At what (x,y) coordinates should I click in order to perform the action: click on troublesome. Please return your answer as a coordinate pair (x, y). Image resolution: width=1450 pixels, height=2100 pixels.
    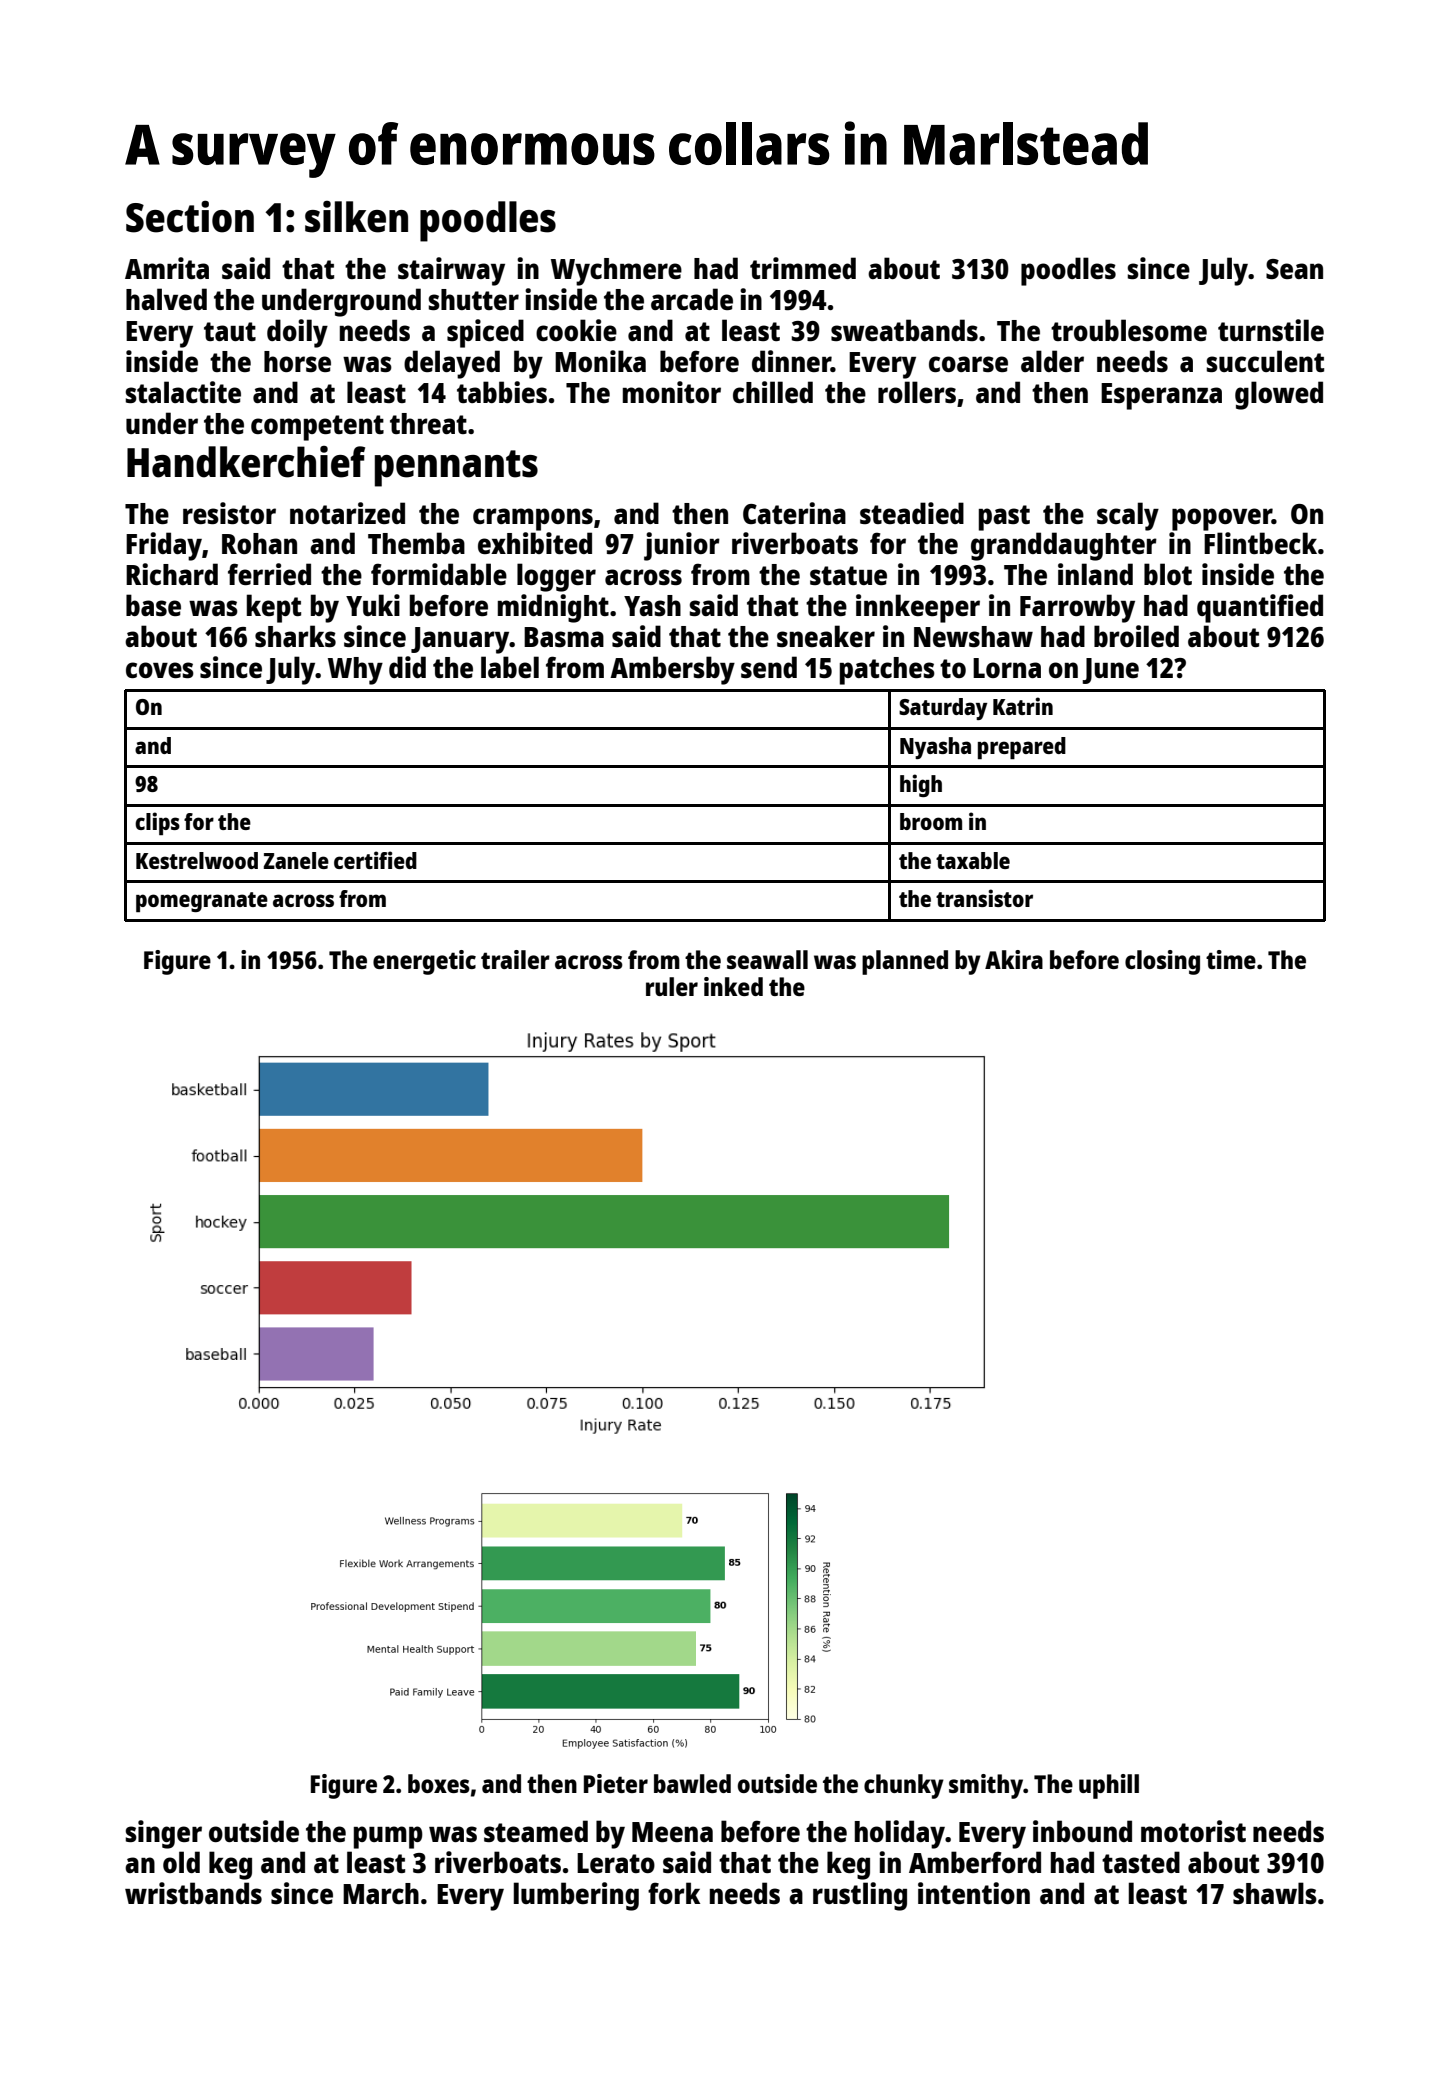
    Looking at the image, I should click on (1129, 330).
